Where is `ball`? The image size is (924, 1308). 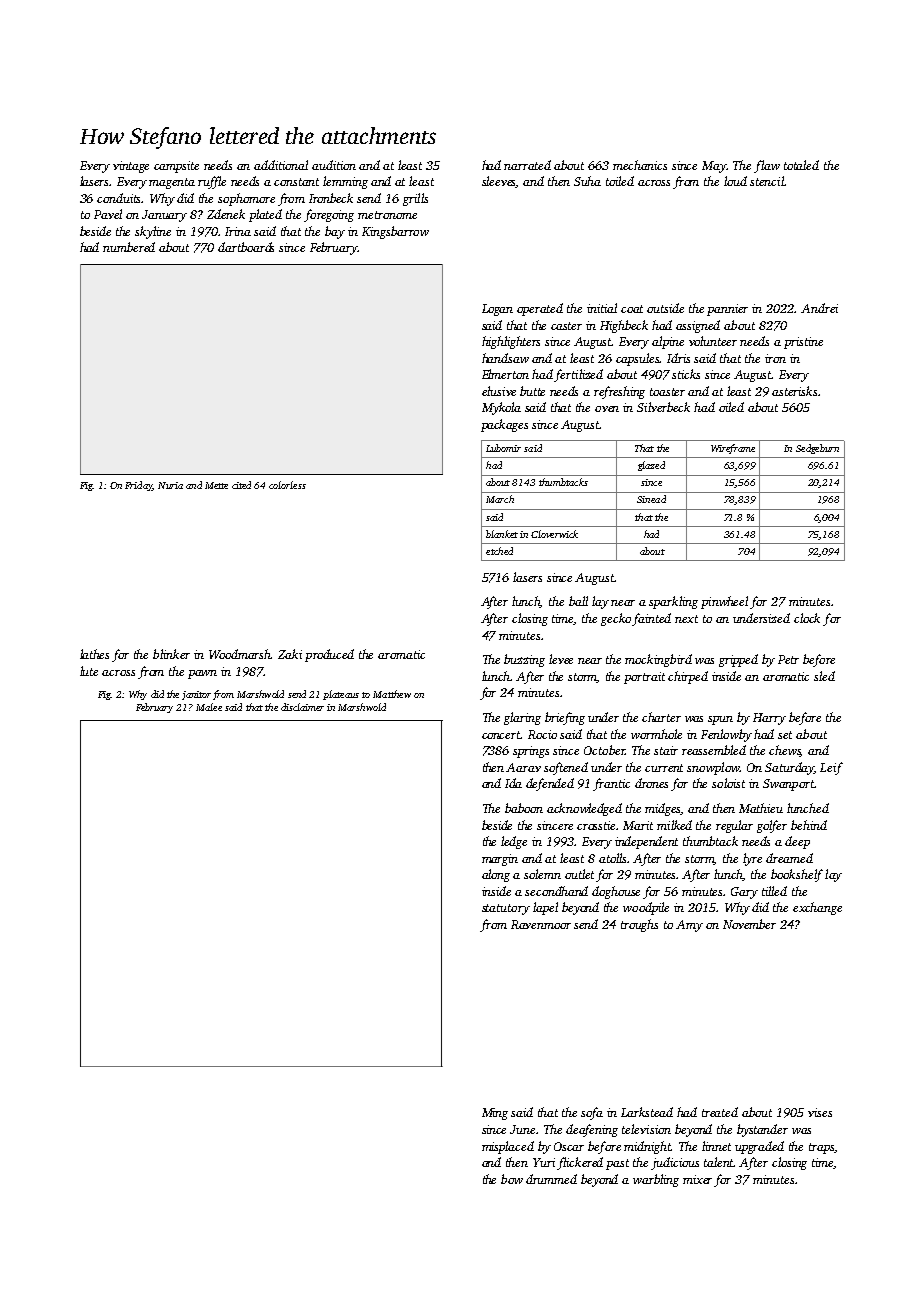 ball is located at coordinates (578, 601).
